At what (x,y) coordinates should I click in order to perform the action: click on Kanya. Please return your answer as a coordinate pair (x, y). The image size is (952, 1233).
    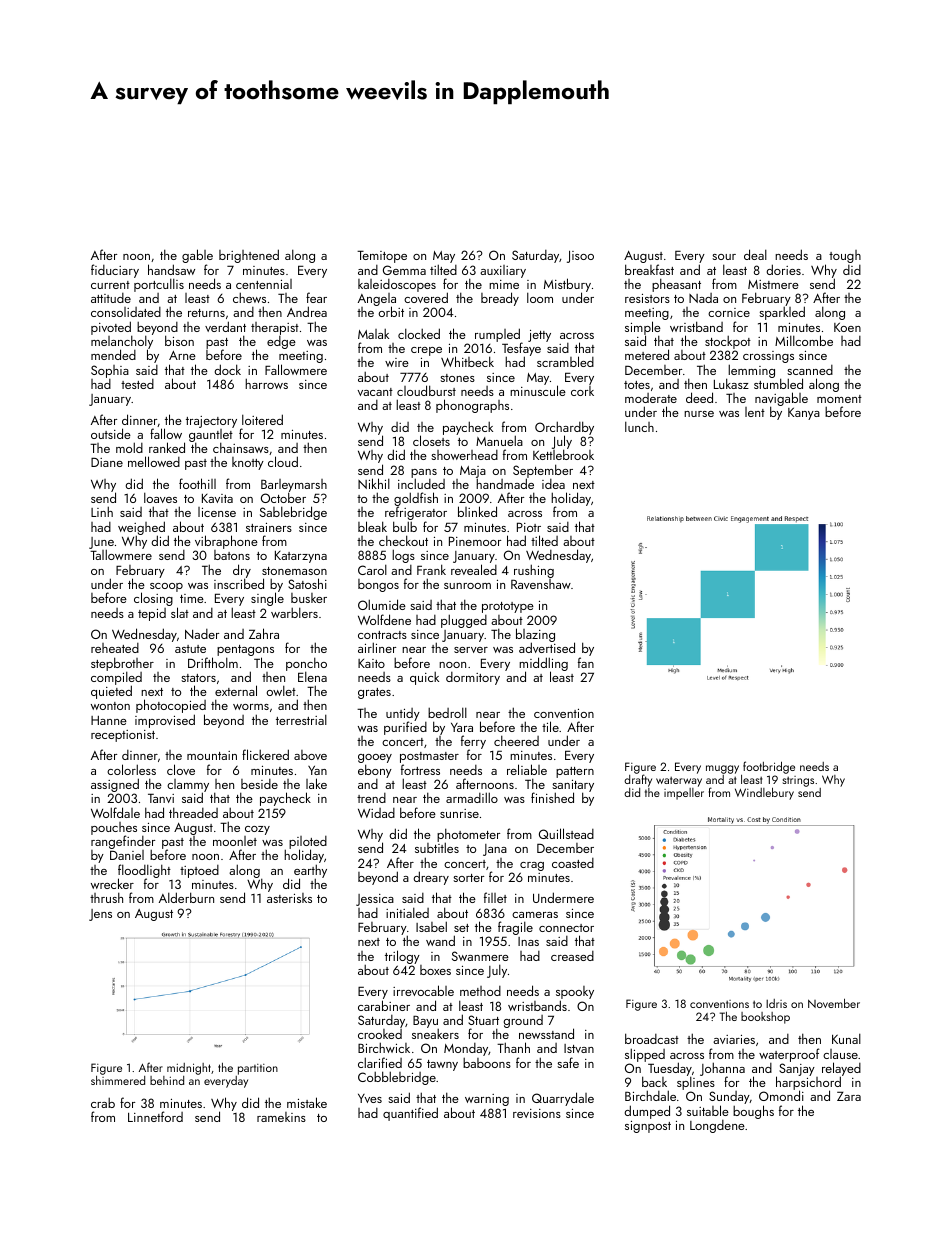
    Looking at the image, I should click on (804, 414).
